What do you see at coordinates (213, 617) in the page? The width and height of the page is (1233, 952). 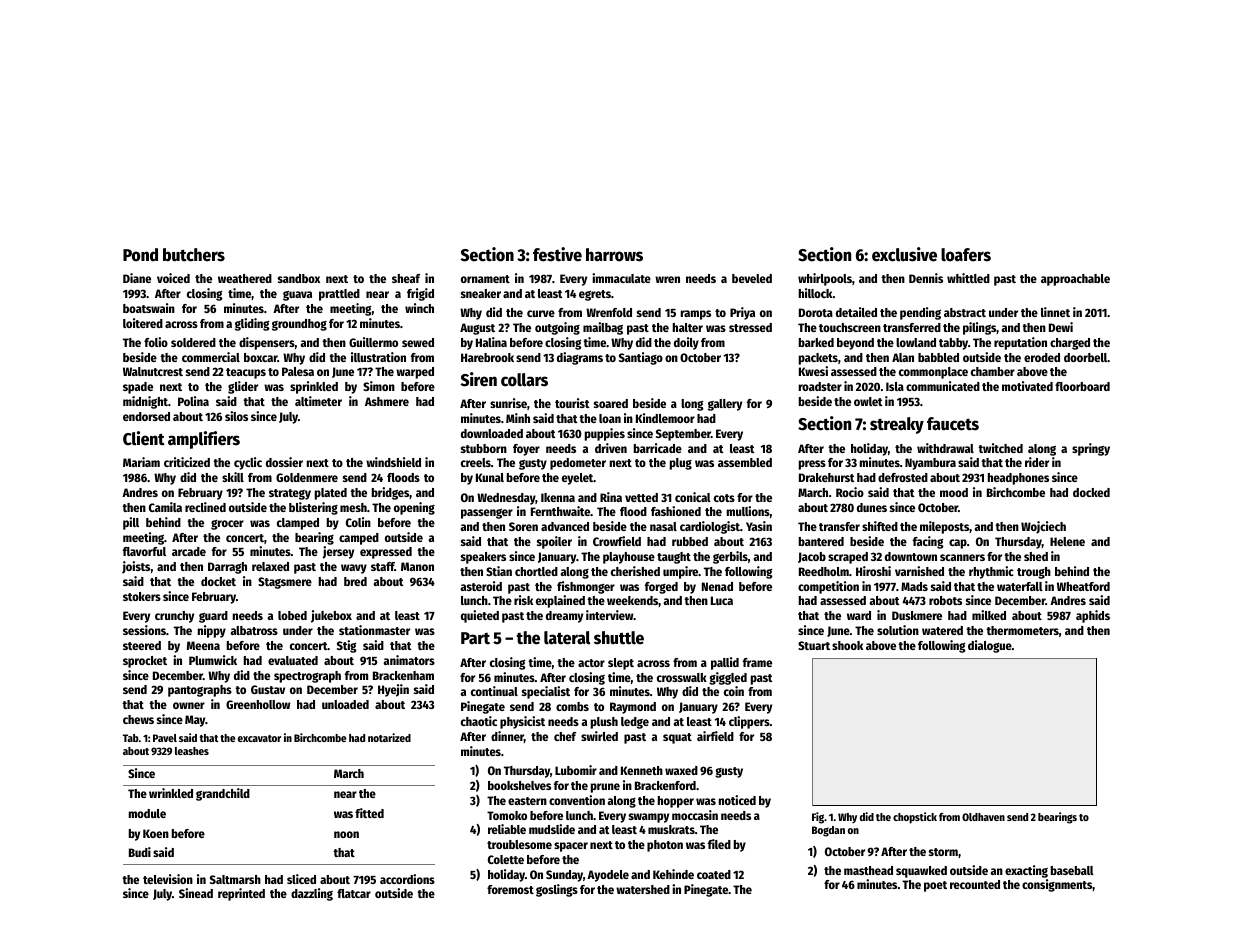 I see `guard` at bounding box center [213, 617].
